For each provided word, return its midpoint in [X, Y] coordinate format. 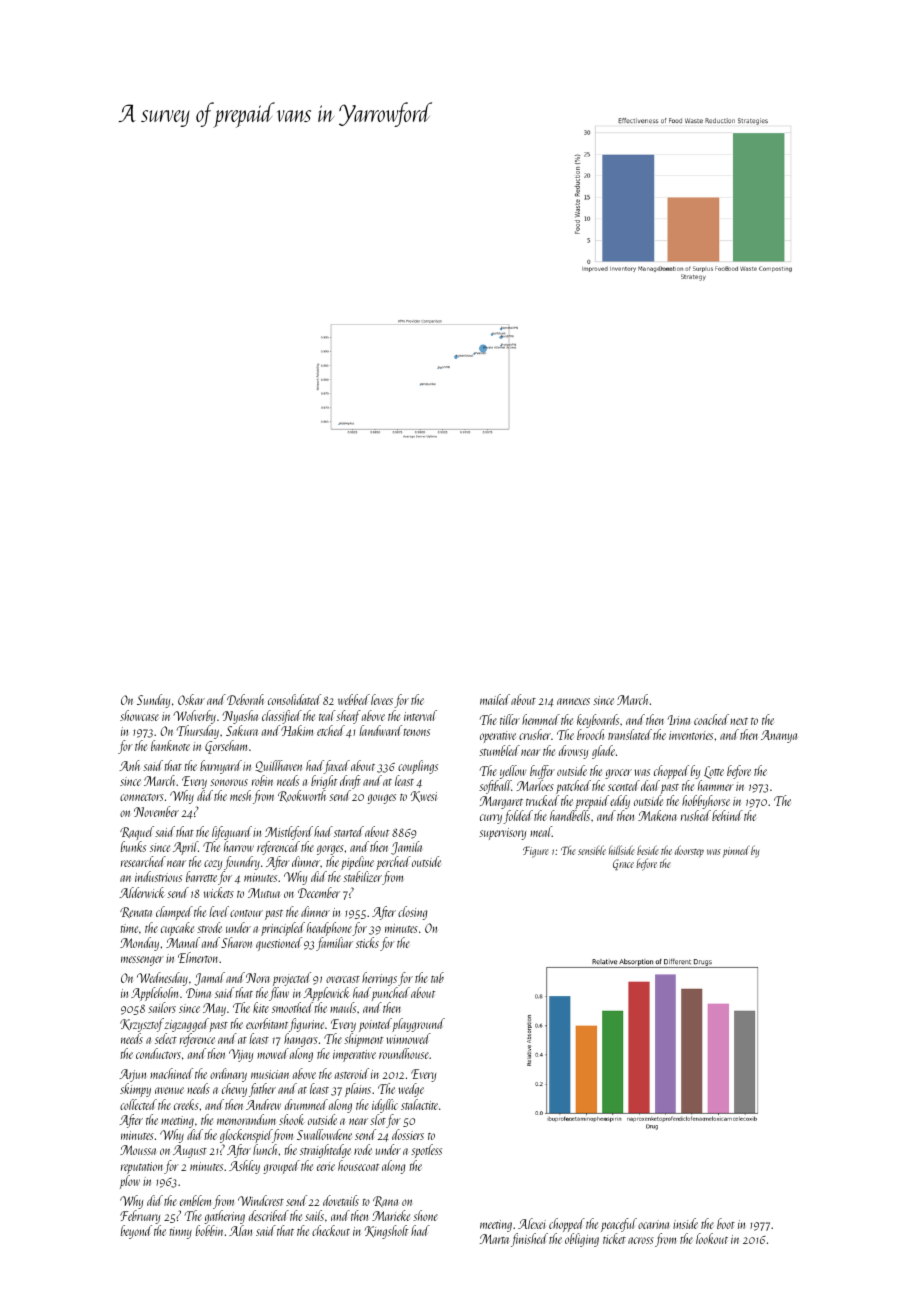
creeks [186, 1104]
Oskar [191, 699]
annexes [573, 701]
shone [425, 1215]
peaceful [619, 1225]
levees [382, 699]
